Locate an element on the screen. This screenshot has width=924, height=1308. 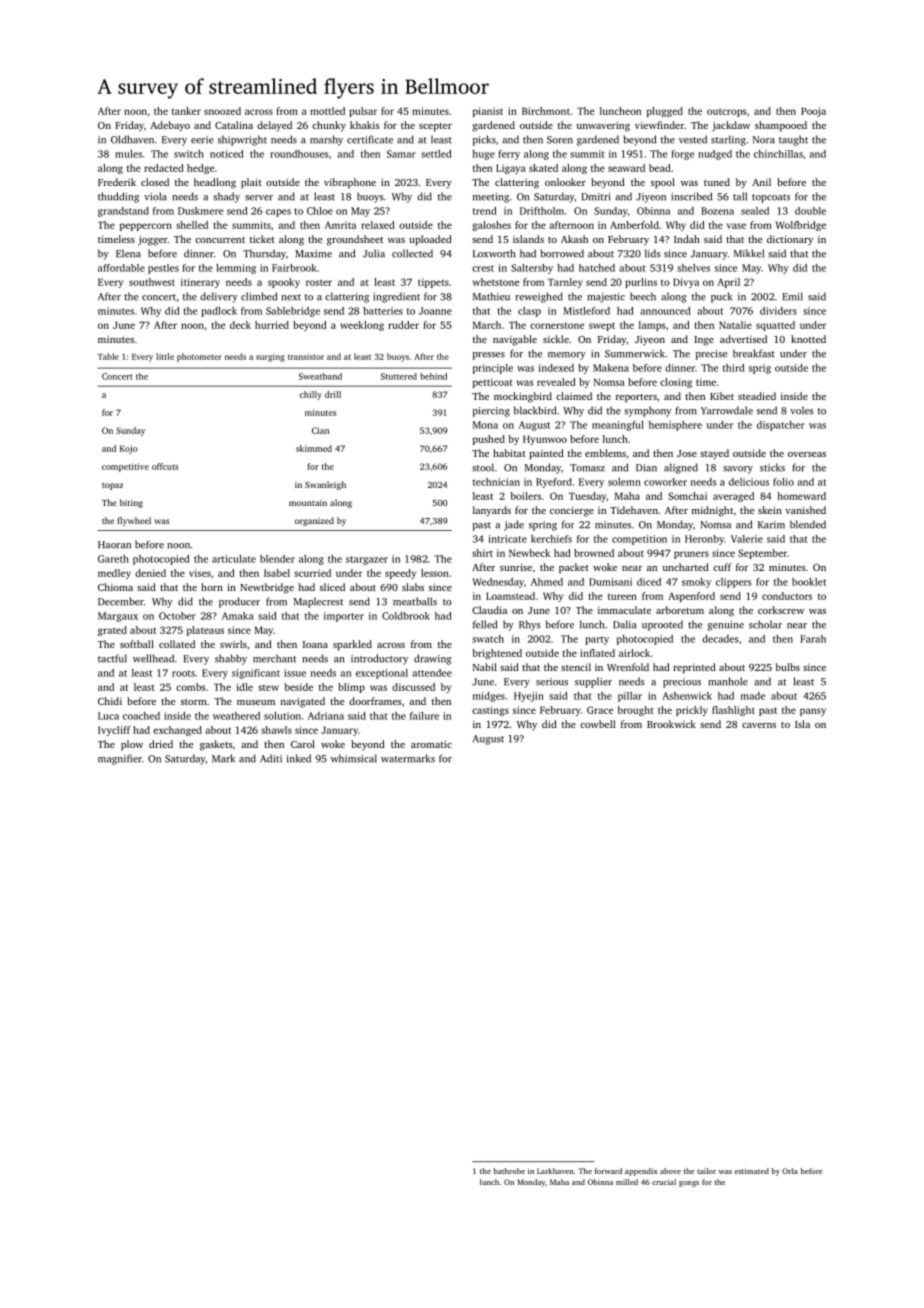
mockingbird is located at coordinates (523, 397).
